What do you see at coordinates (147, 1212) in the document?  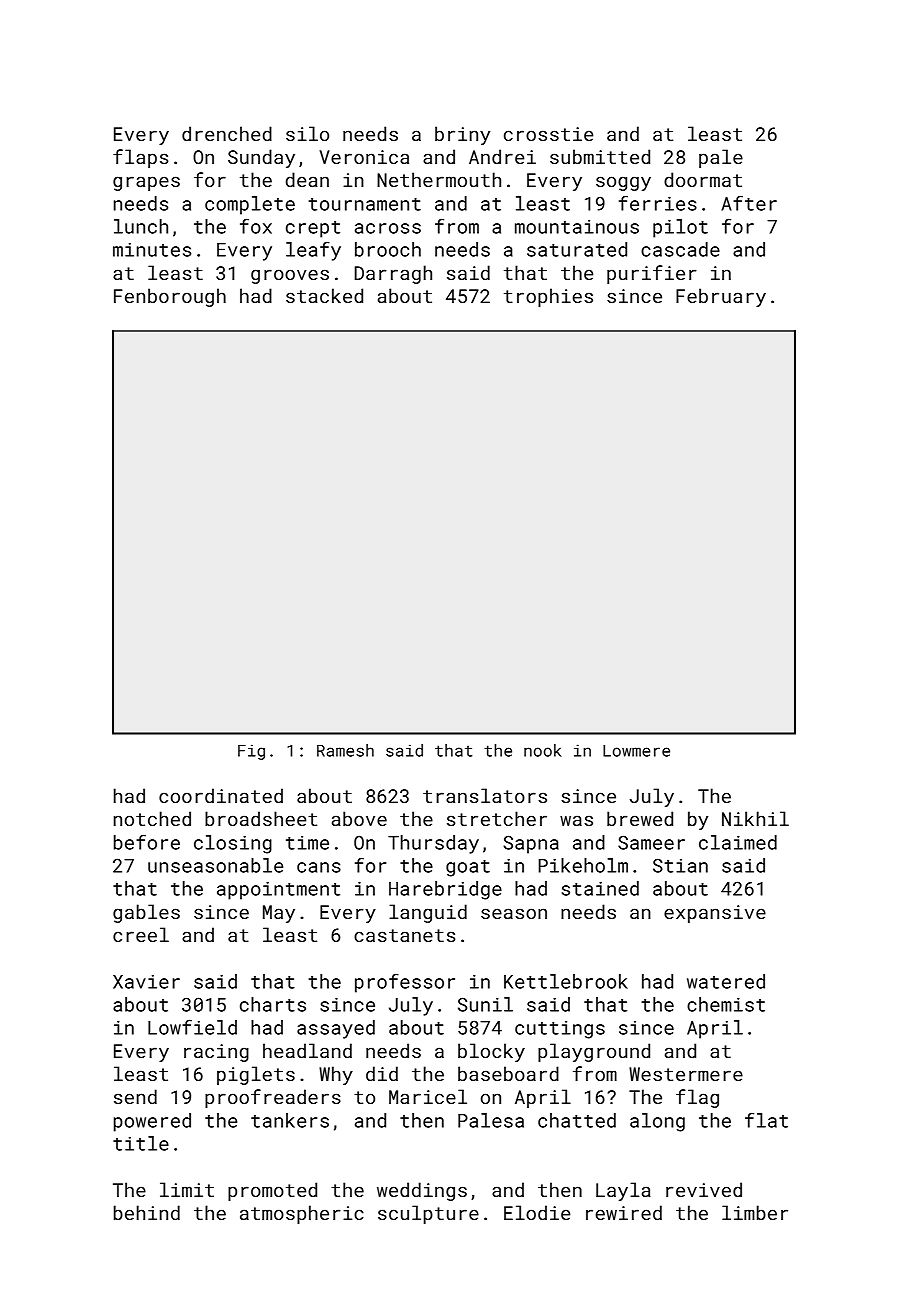 I see `behind` at bounding box center [147, 1212].
